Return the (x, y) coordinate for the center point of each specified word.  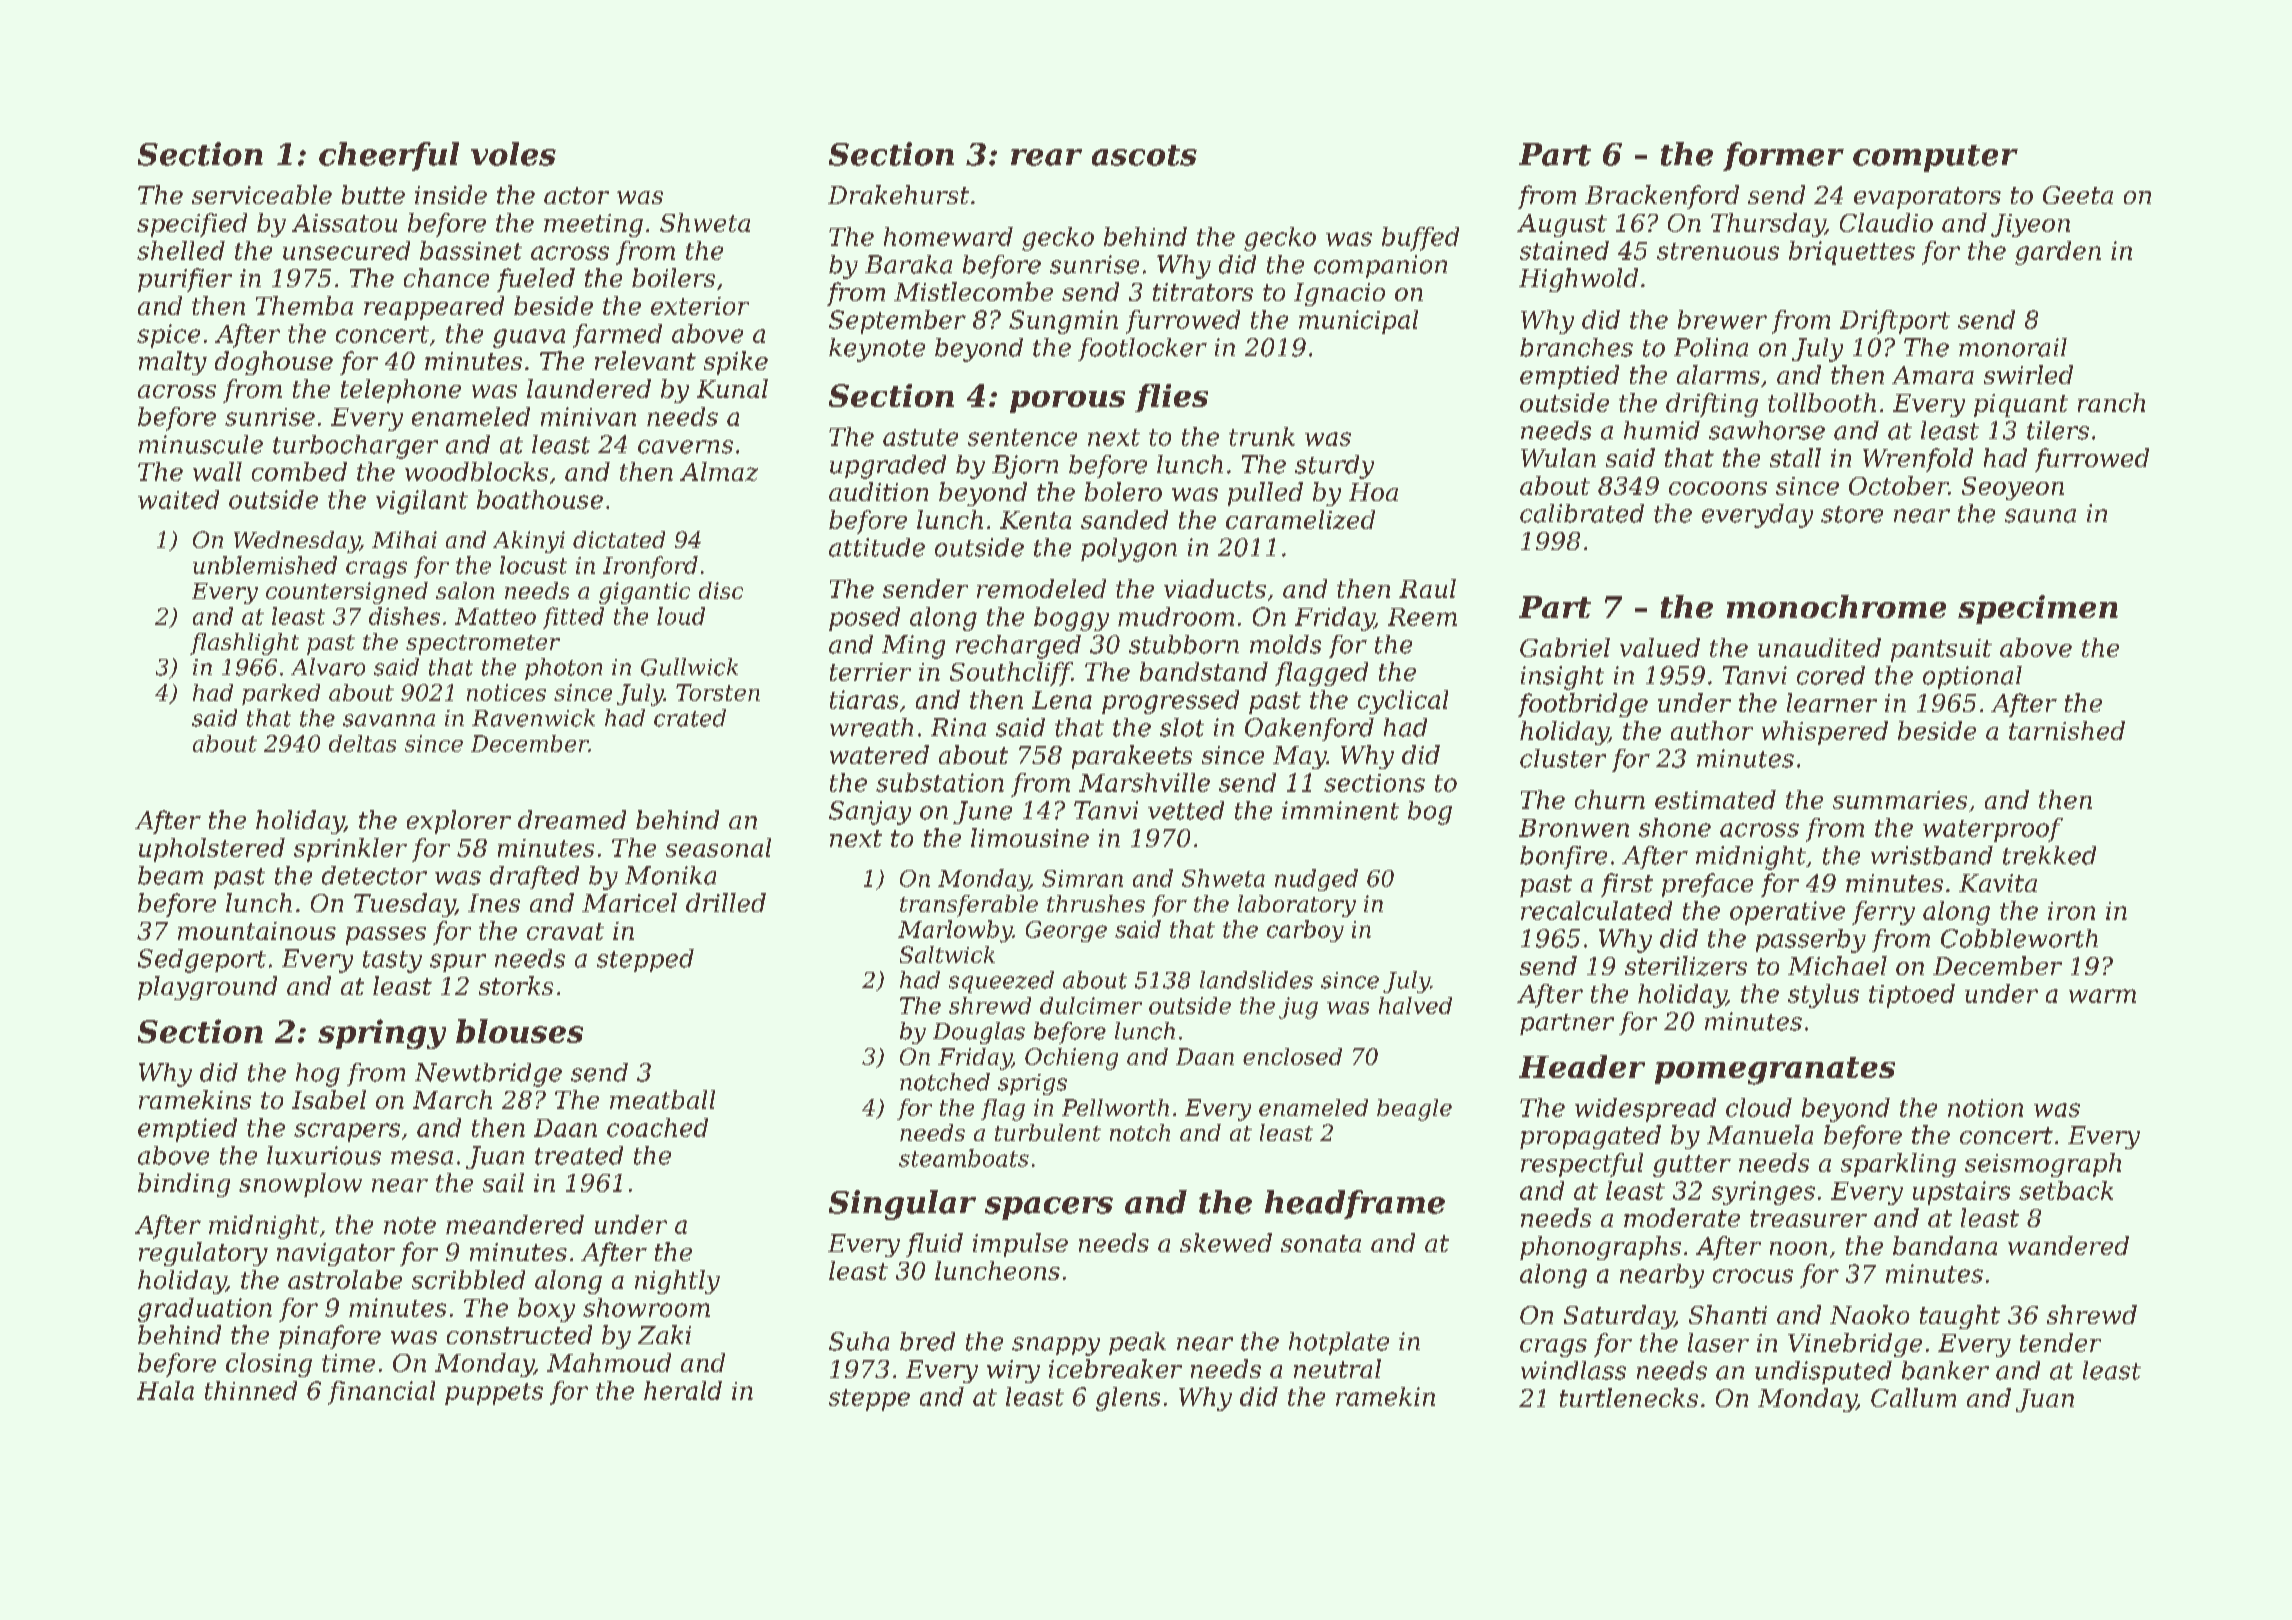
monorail (2013, 347)
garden (2058, 253)
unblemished (265, 565)
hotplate (1339, 1343)
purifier (185, 280)
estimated (1715, 799)
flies (1171, 398)
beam (170, 875)
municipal (1358, 322)
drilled (726, 902)
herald (683, 1390)
